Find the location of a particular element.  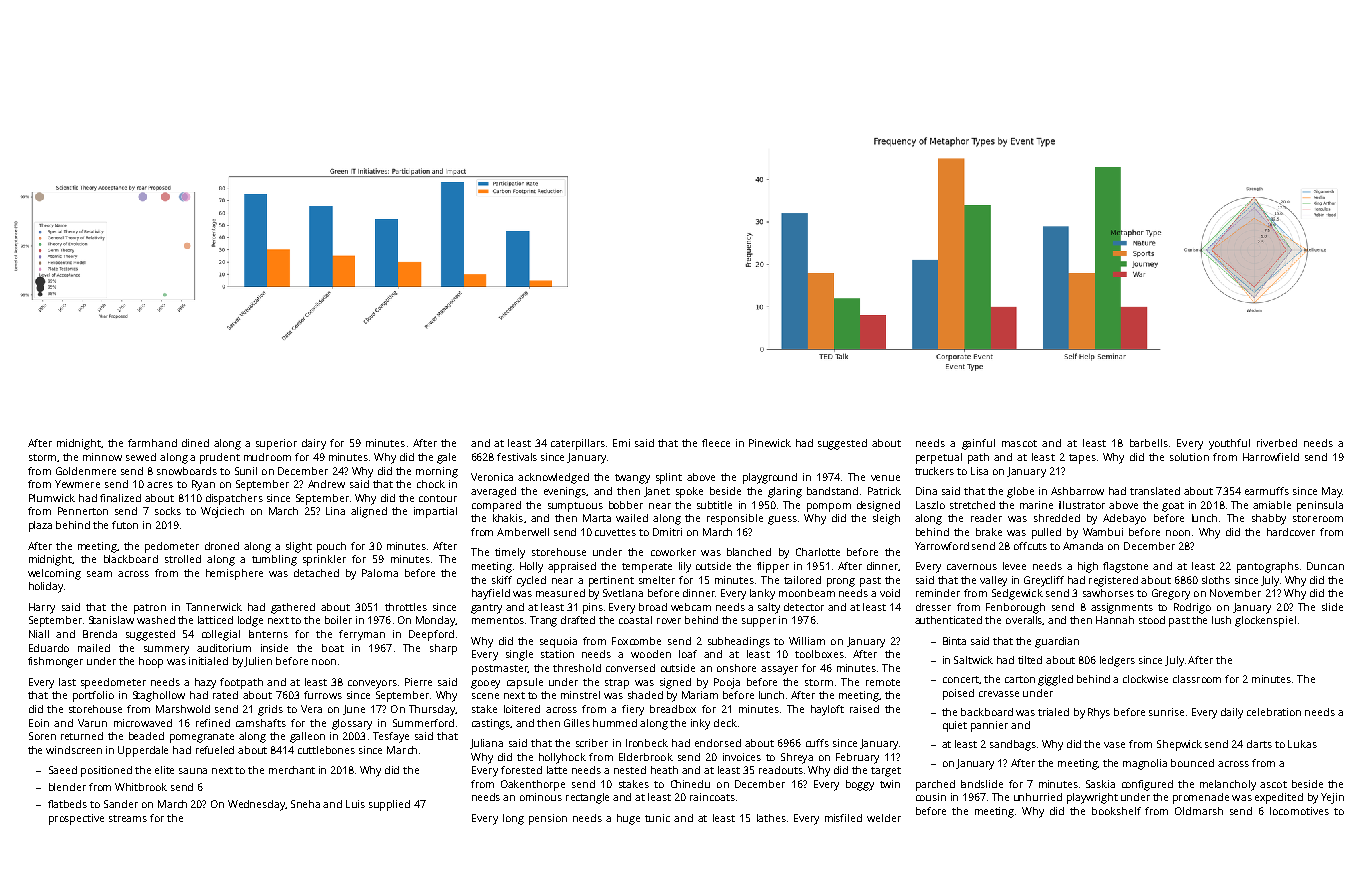

blanched is located at coordinates (749, 552).
